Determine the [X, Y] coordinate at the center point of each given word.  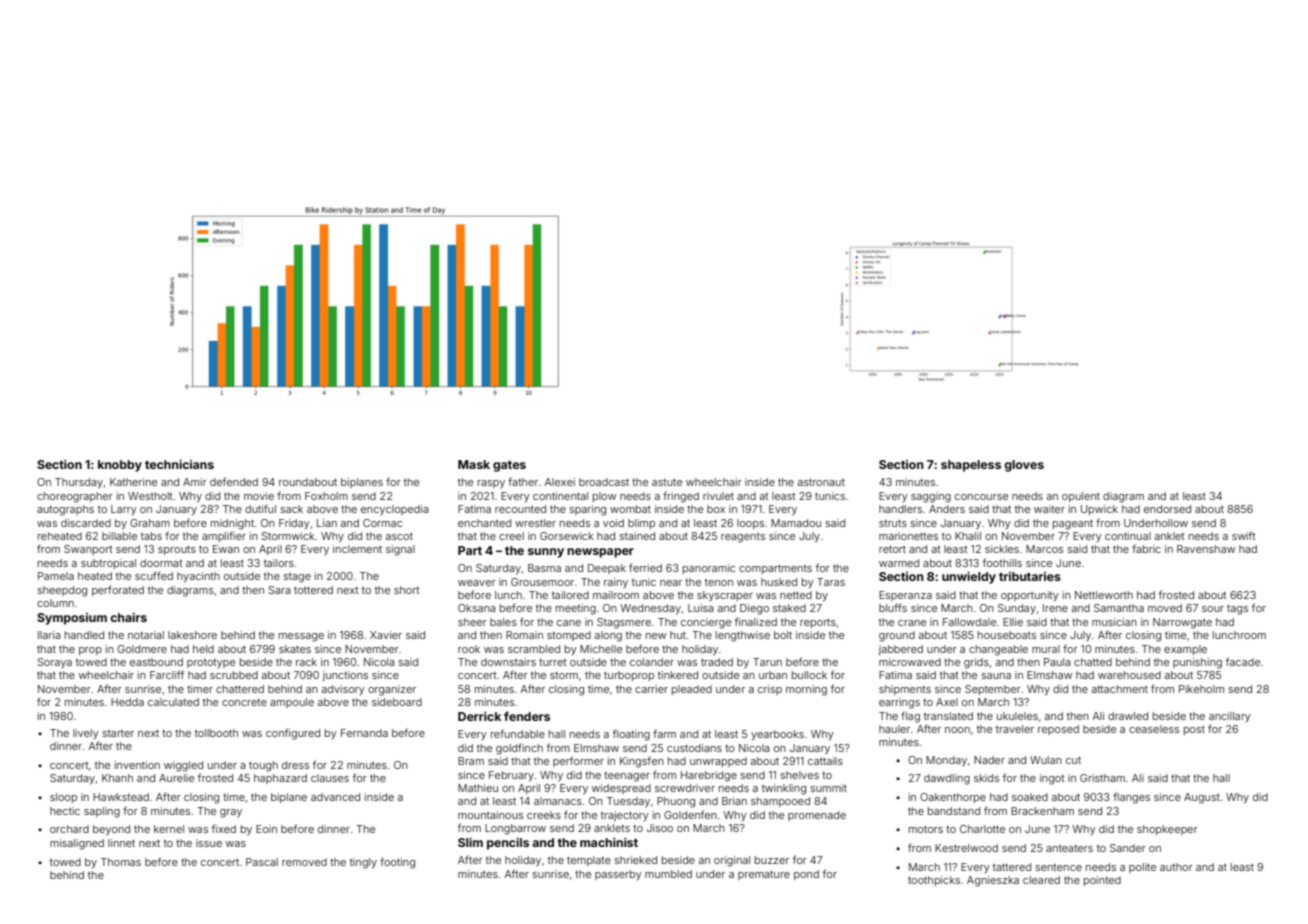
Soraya [54, 663]
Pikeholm [1201, 689]
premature [764, 875]
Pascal [262, 862]
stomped [569, 636]
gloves [1024, 466]
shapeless [971, 466]
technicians [179, 464]
